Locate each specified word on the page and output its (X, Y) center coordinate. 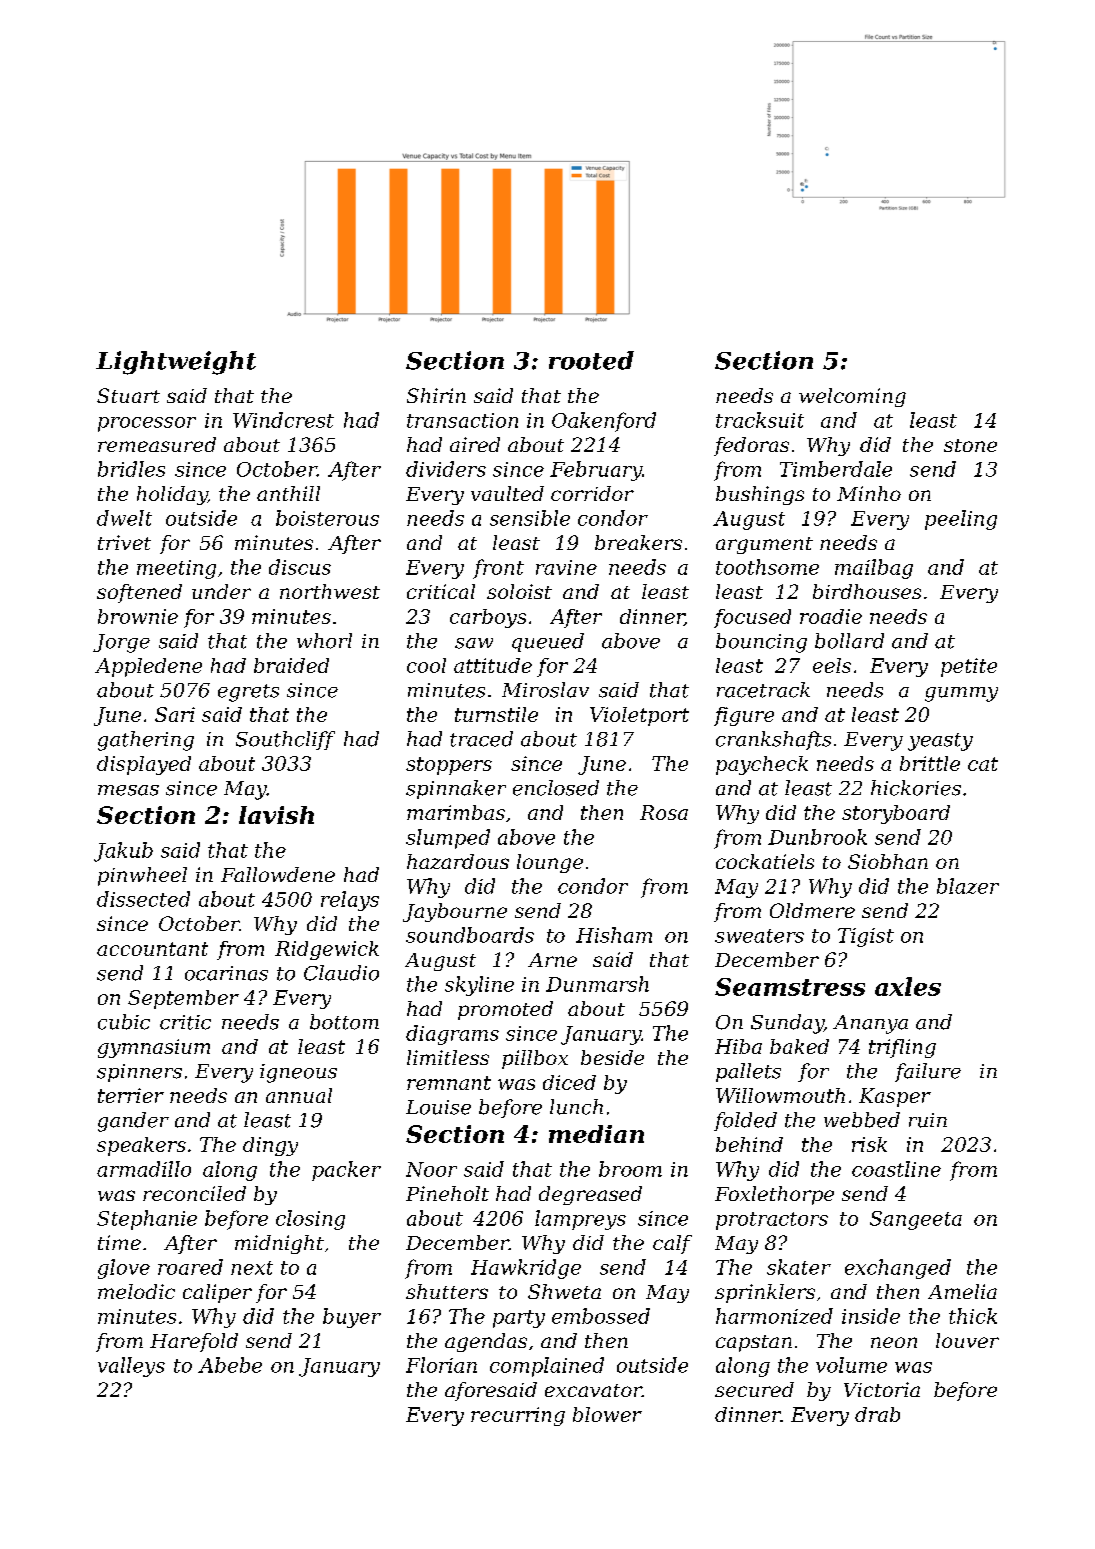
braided (291, 665)
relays (350, 901)
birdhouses (867, 591)
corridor (592, 493)
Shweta (564, 1291)
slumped (448, 839)
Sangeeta (916, 1220)
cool (426, 665)
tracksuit (760, 420)
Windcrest (283, 420)
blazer (968, 886)
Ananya (870, 1024)
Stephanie (147, 1220)
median (596, 1134)
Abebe (230, 1365)
